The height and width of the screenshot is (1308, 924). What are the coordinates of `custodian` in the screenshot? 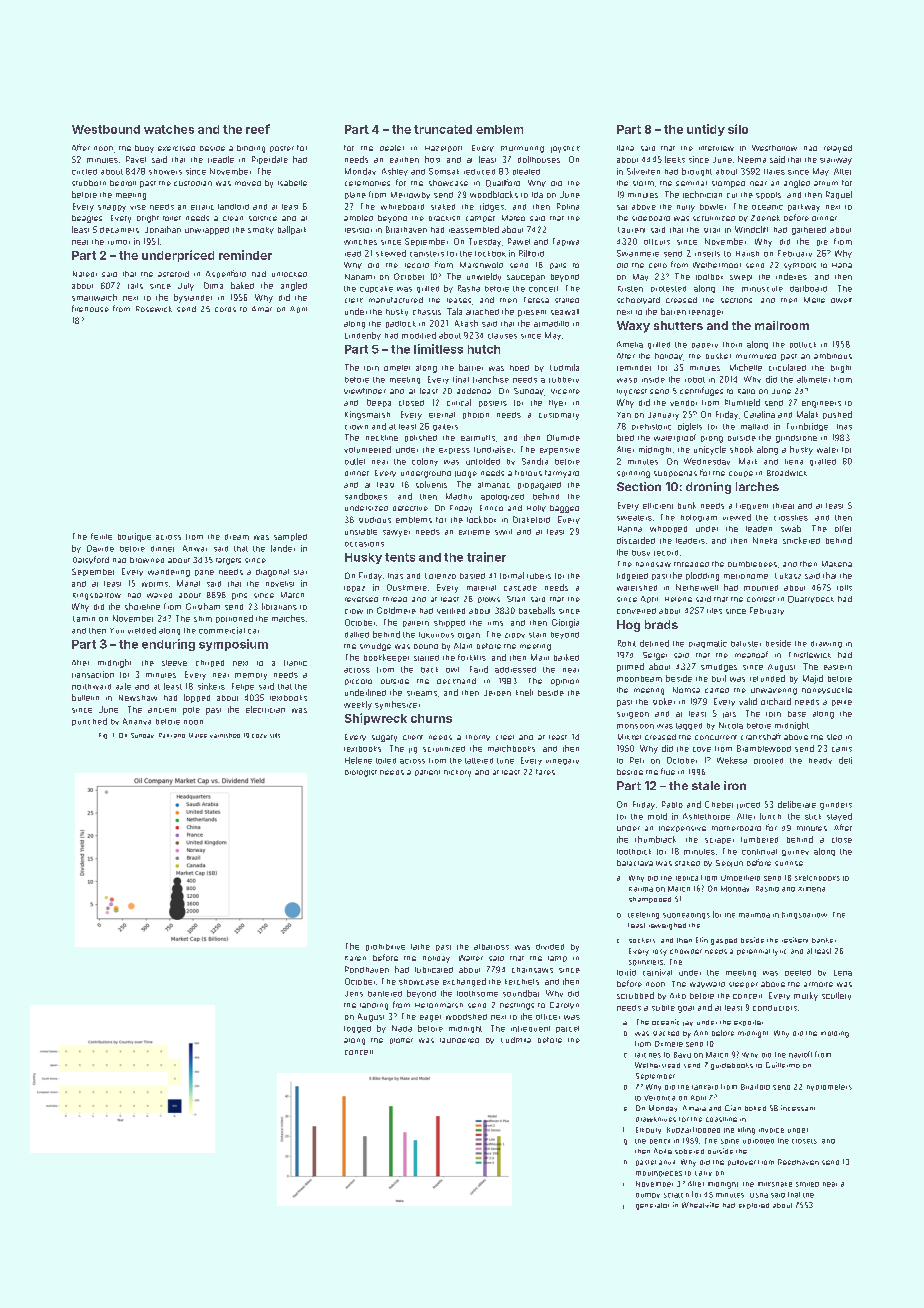 It's located at (193, 183).
